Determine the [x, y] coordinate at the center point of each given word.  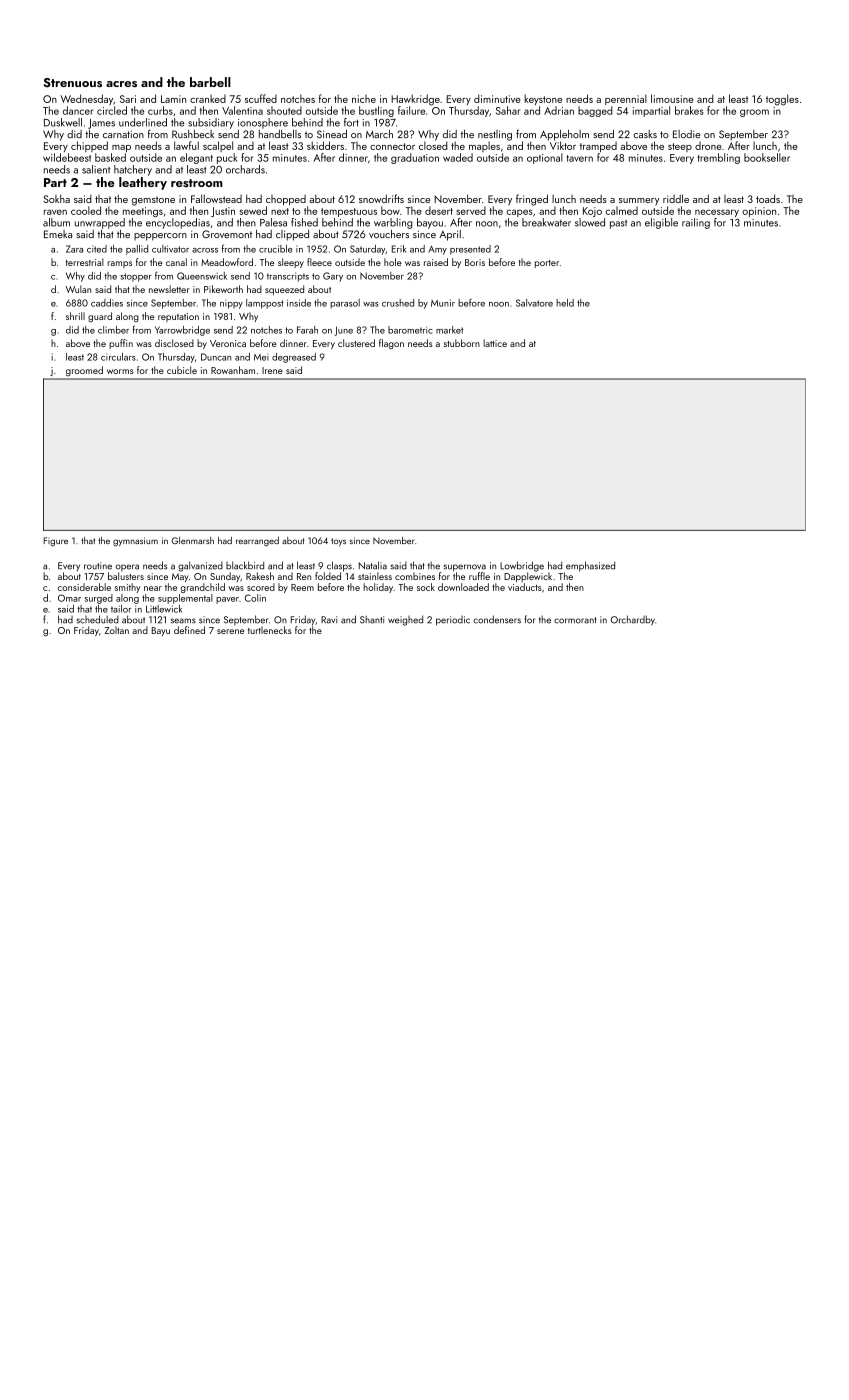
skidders [325, 145]
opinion [759, 212]
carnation [123, 134]
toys [338, 542]
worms [120, 371]
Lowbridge [522, 566]
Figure [56, 542]
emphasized [590, 566]
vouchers [389, 234]
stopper [136, 277]
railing [696, 223]
